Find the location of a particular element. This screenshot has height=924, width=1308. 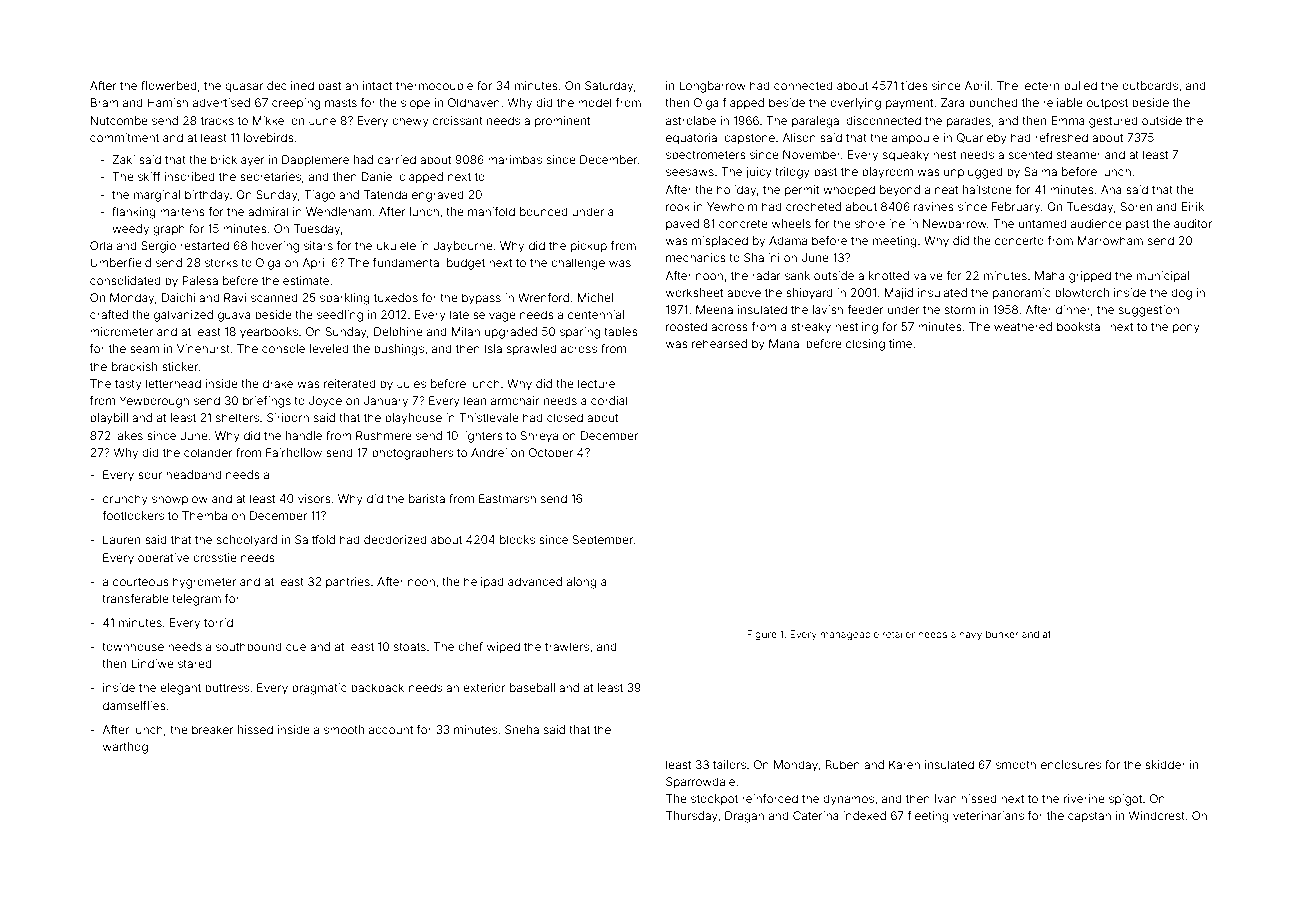

Ruben is located at coordinates (842, 764).
